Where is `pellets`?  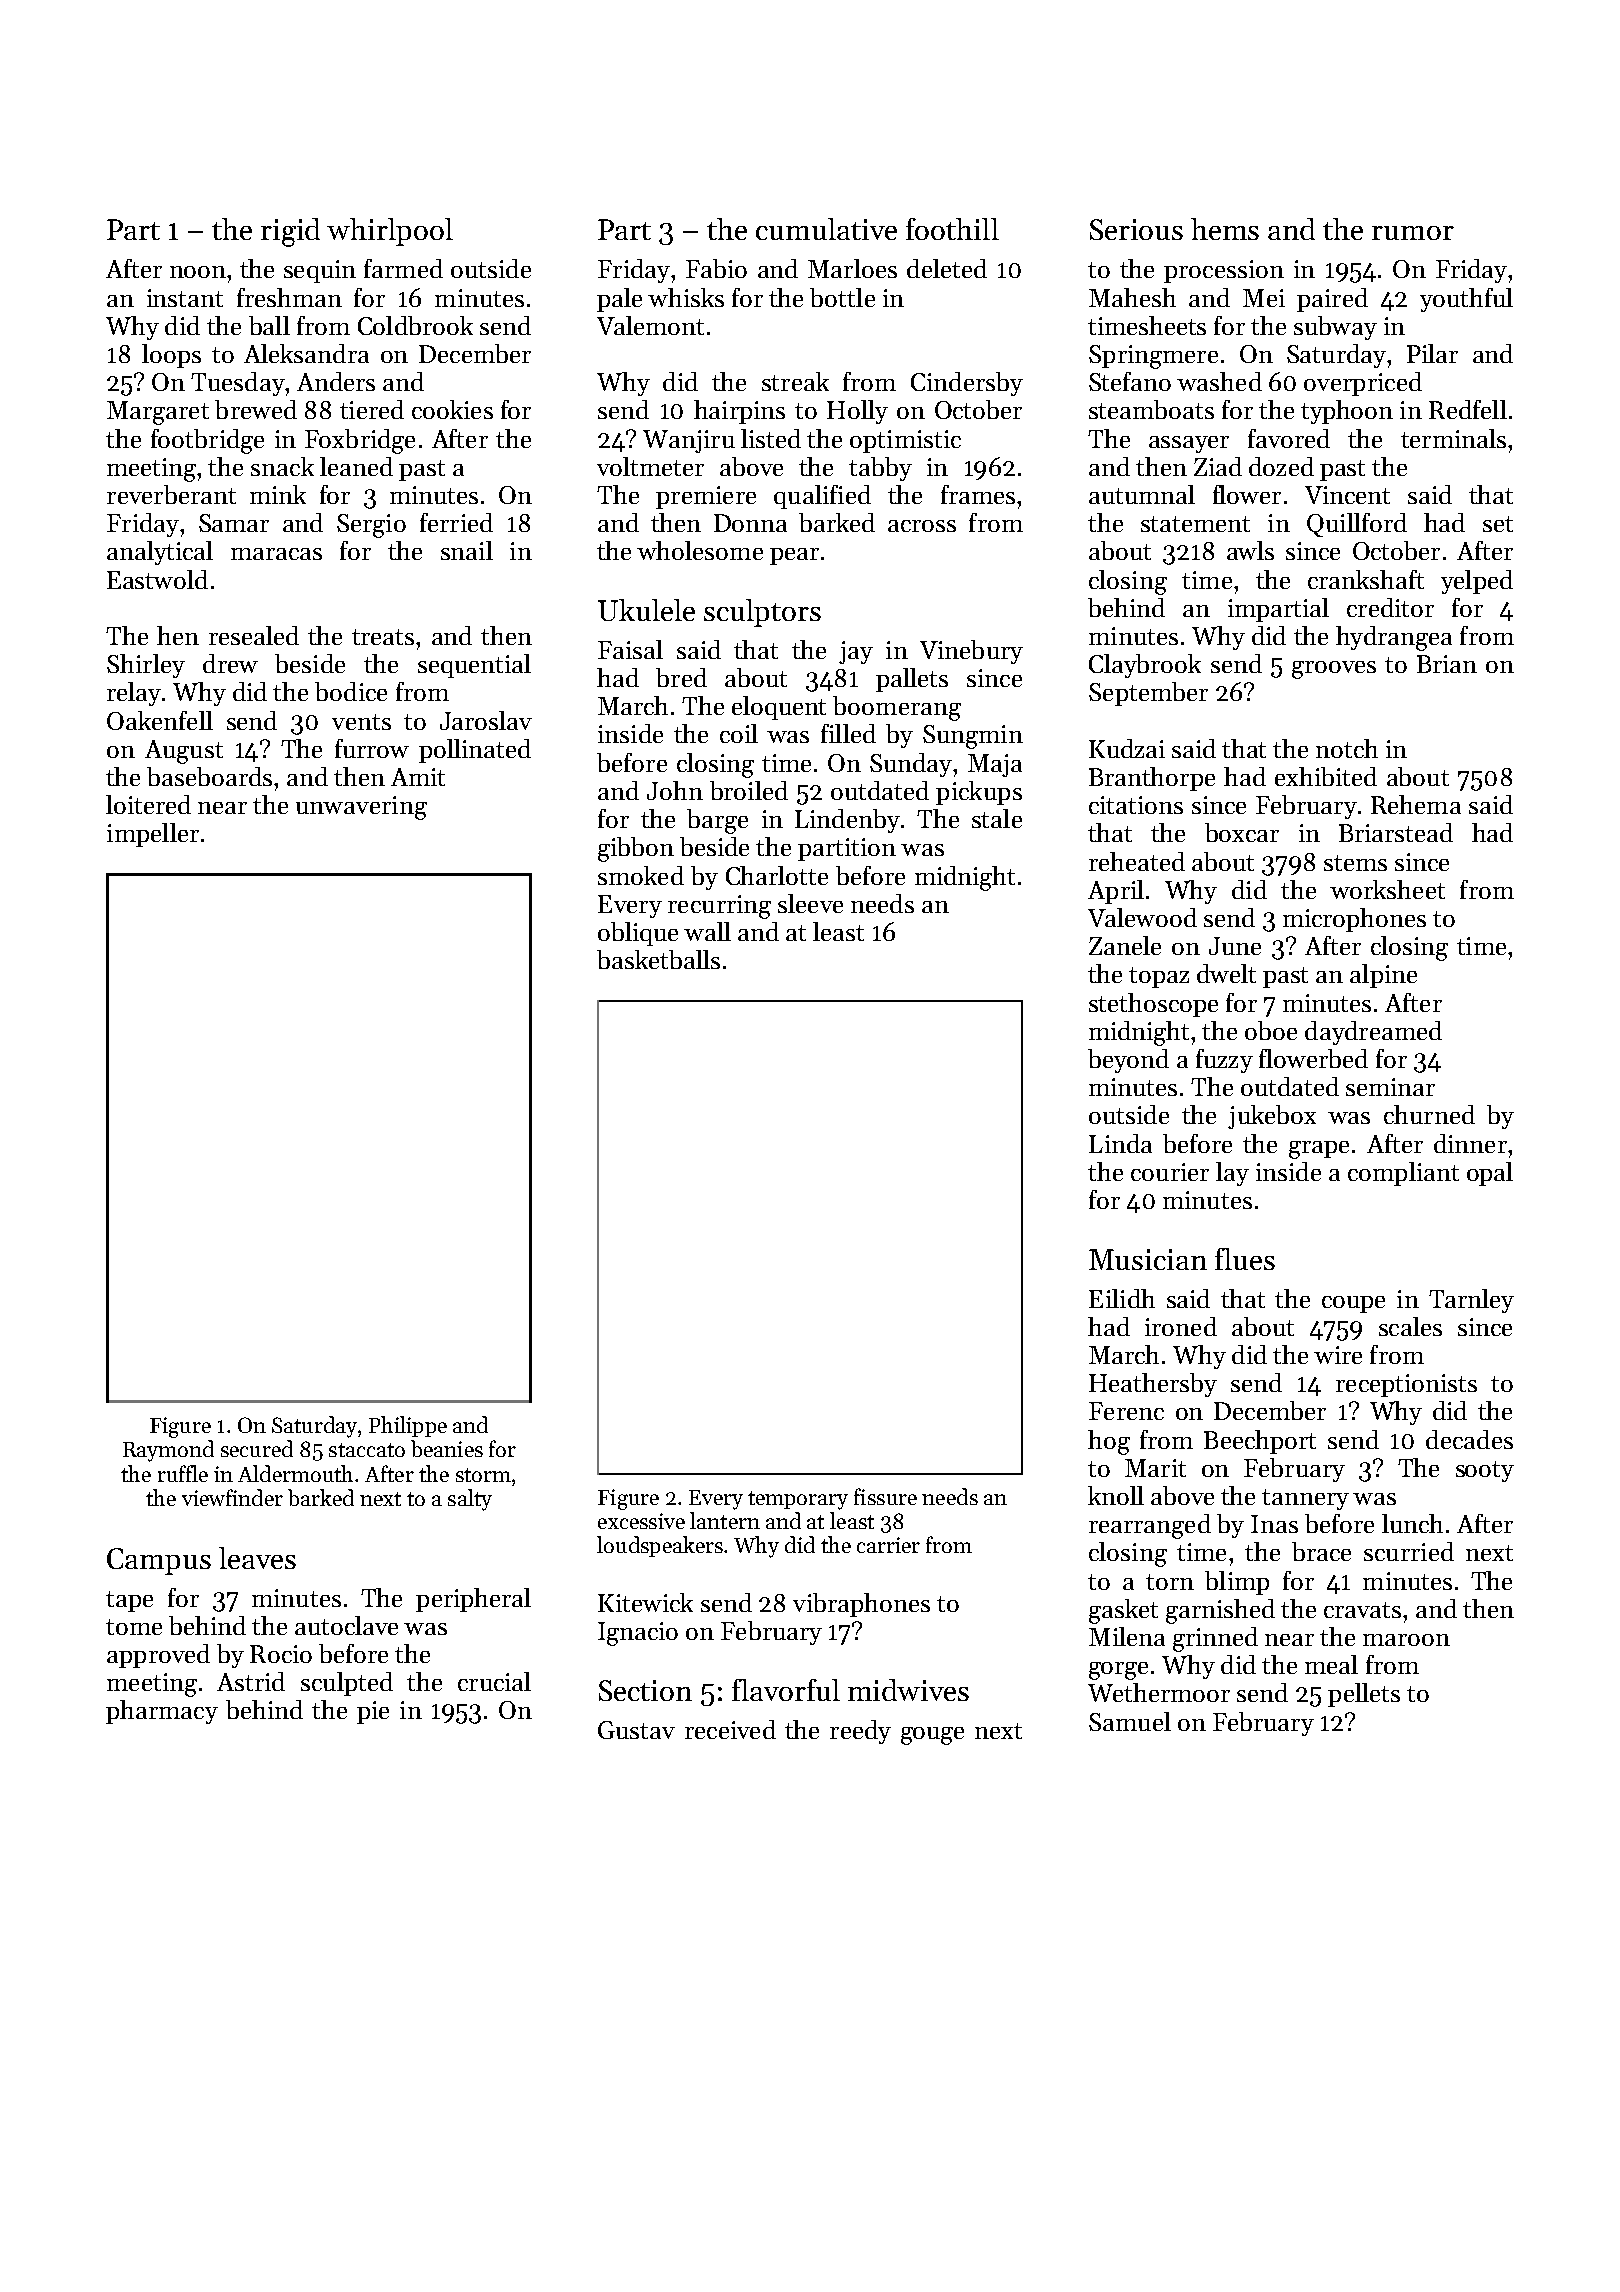 pellets is located at coordinates (1364, 1695).
